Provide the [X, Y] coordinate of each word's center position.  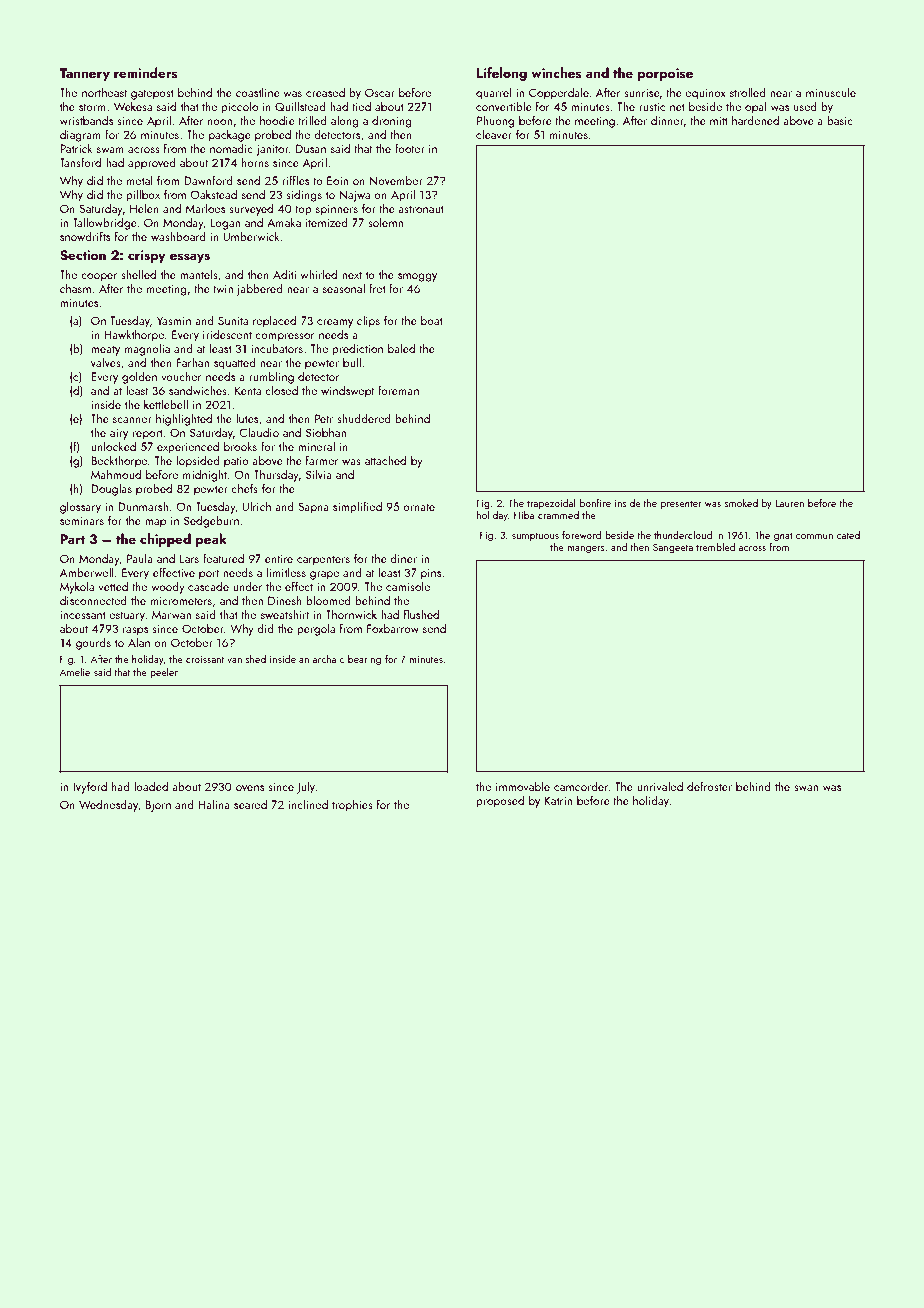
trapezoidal [551, 504]
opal [756, 107]
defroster [709, 786]
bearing [364, 660]
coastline [258, 92]
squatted [235, 363]
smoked [741, 503]
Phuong [495, 122]
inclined [308, 804]
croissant [205, 659]
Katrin [558, 800]
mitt [719, 120]
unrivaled [660, 786]
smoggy [417, 277]
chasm [75, 288]
